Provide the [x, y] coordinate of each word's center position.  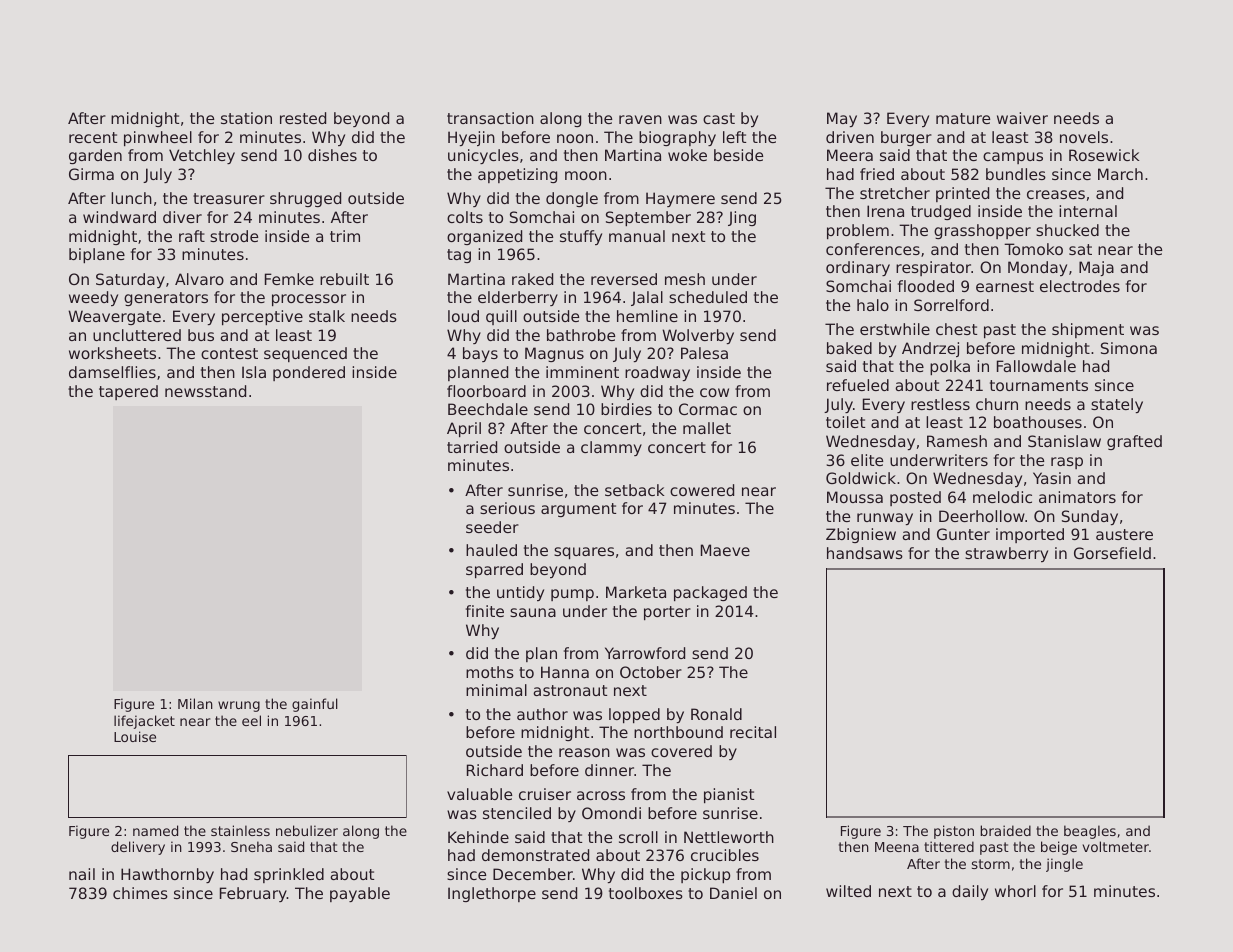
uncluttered [137, 335]
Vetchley [202, 156]
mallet [707, 428]
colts [465, 217]
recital [753, 732]
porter [667, 613]
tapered [128, 392]
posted [915, 498]
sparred [494, 570]
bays [480, 354]
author [542, 714]
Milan [195, 703]
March [1120, 174]
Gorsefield [1112, 553]
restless [940, 404]
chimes [140, 893]
